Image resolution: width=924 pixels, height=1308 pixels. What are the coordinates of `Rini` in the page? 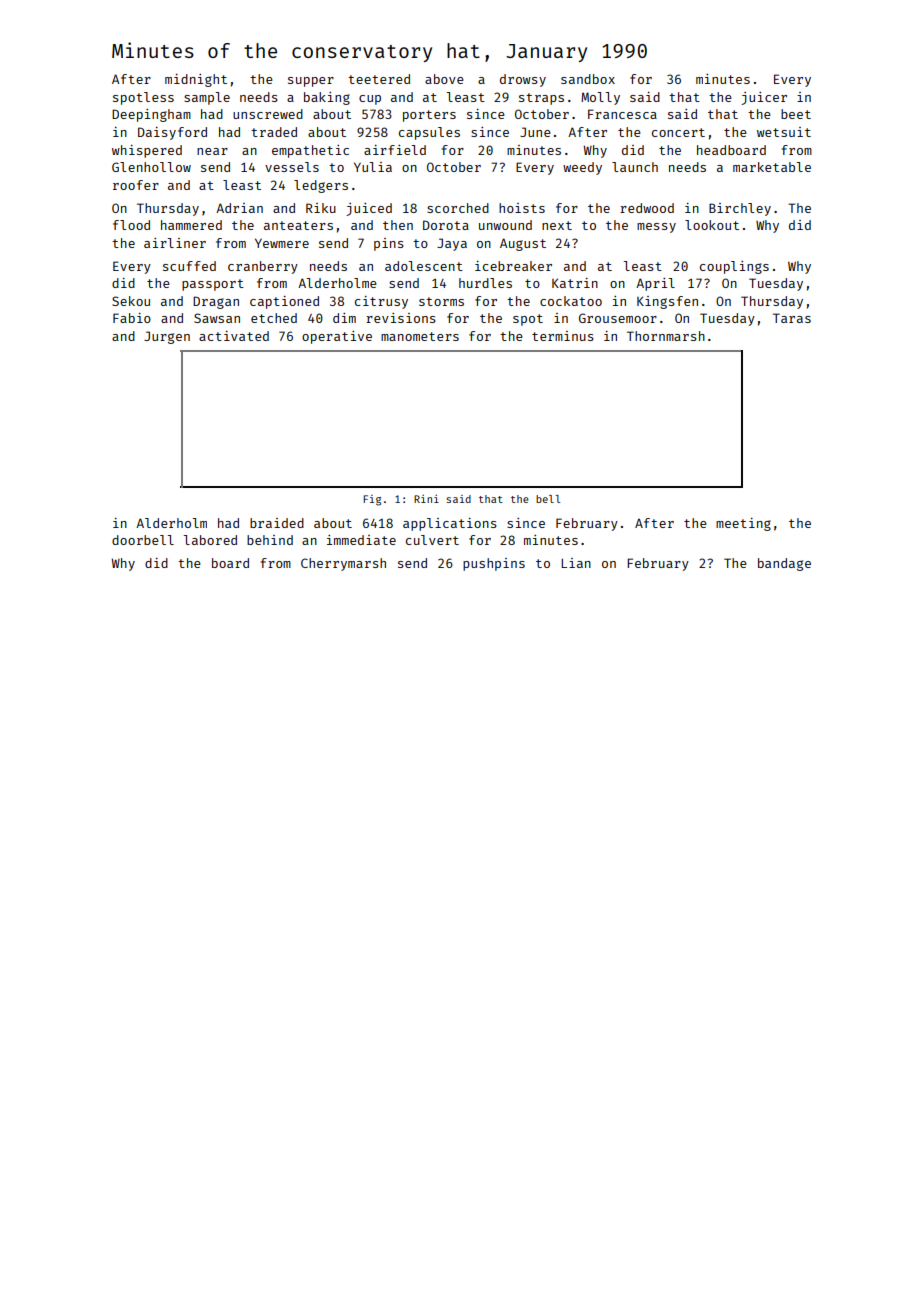 It's located at (426, 499).
